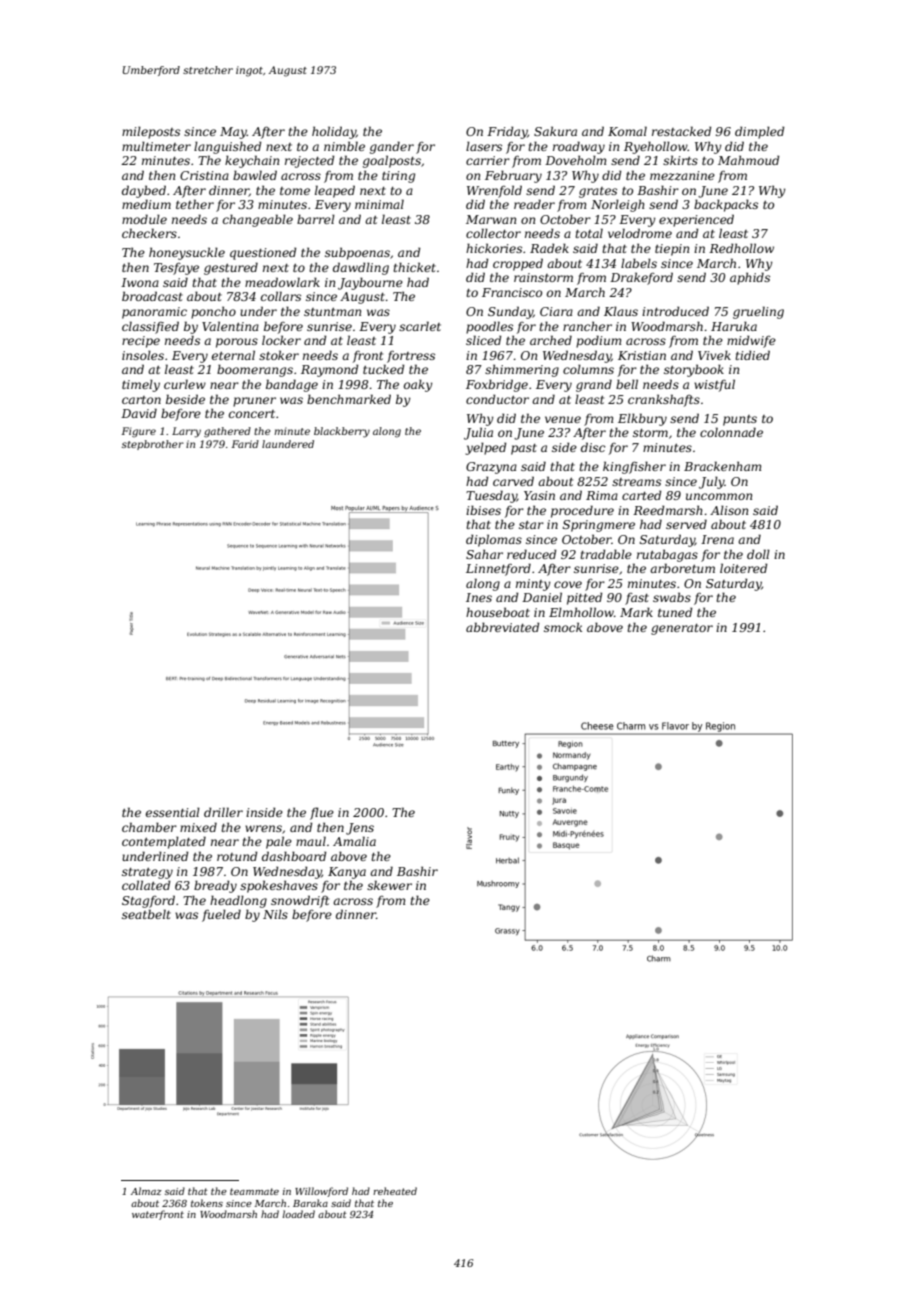 The image size is (908, 1316). I want to click on poncho, so click(213, 312).
